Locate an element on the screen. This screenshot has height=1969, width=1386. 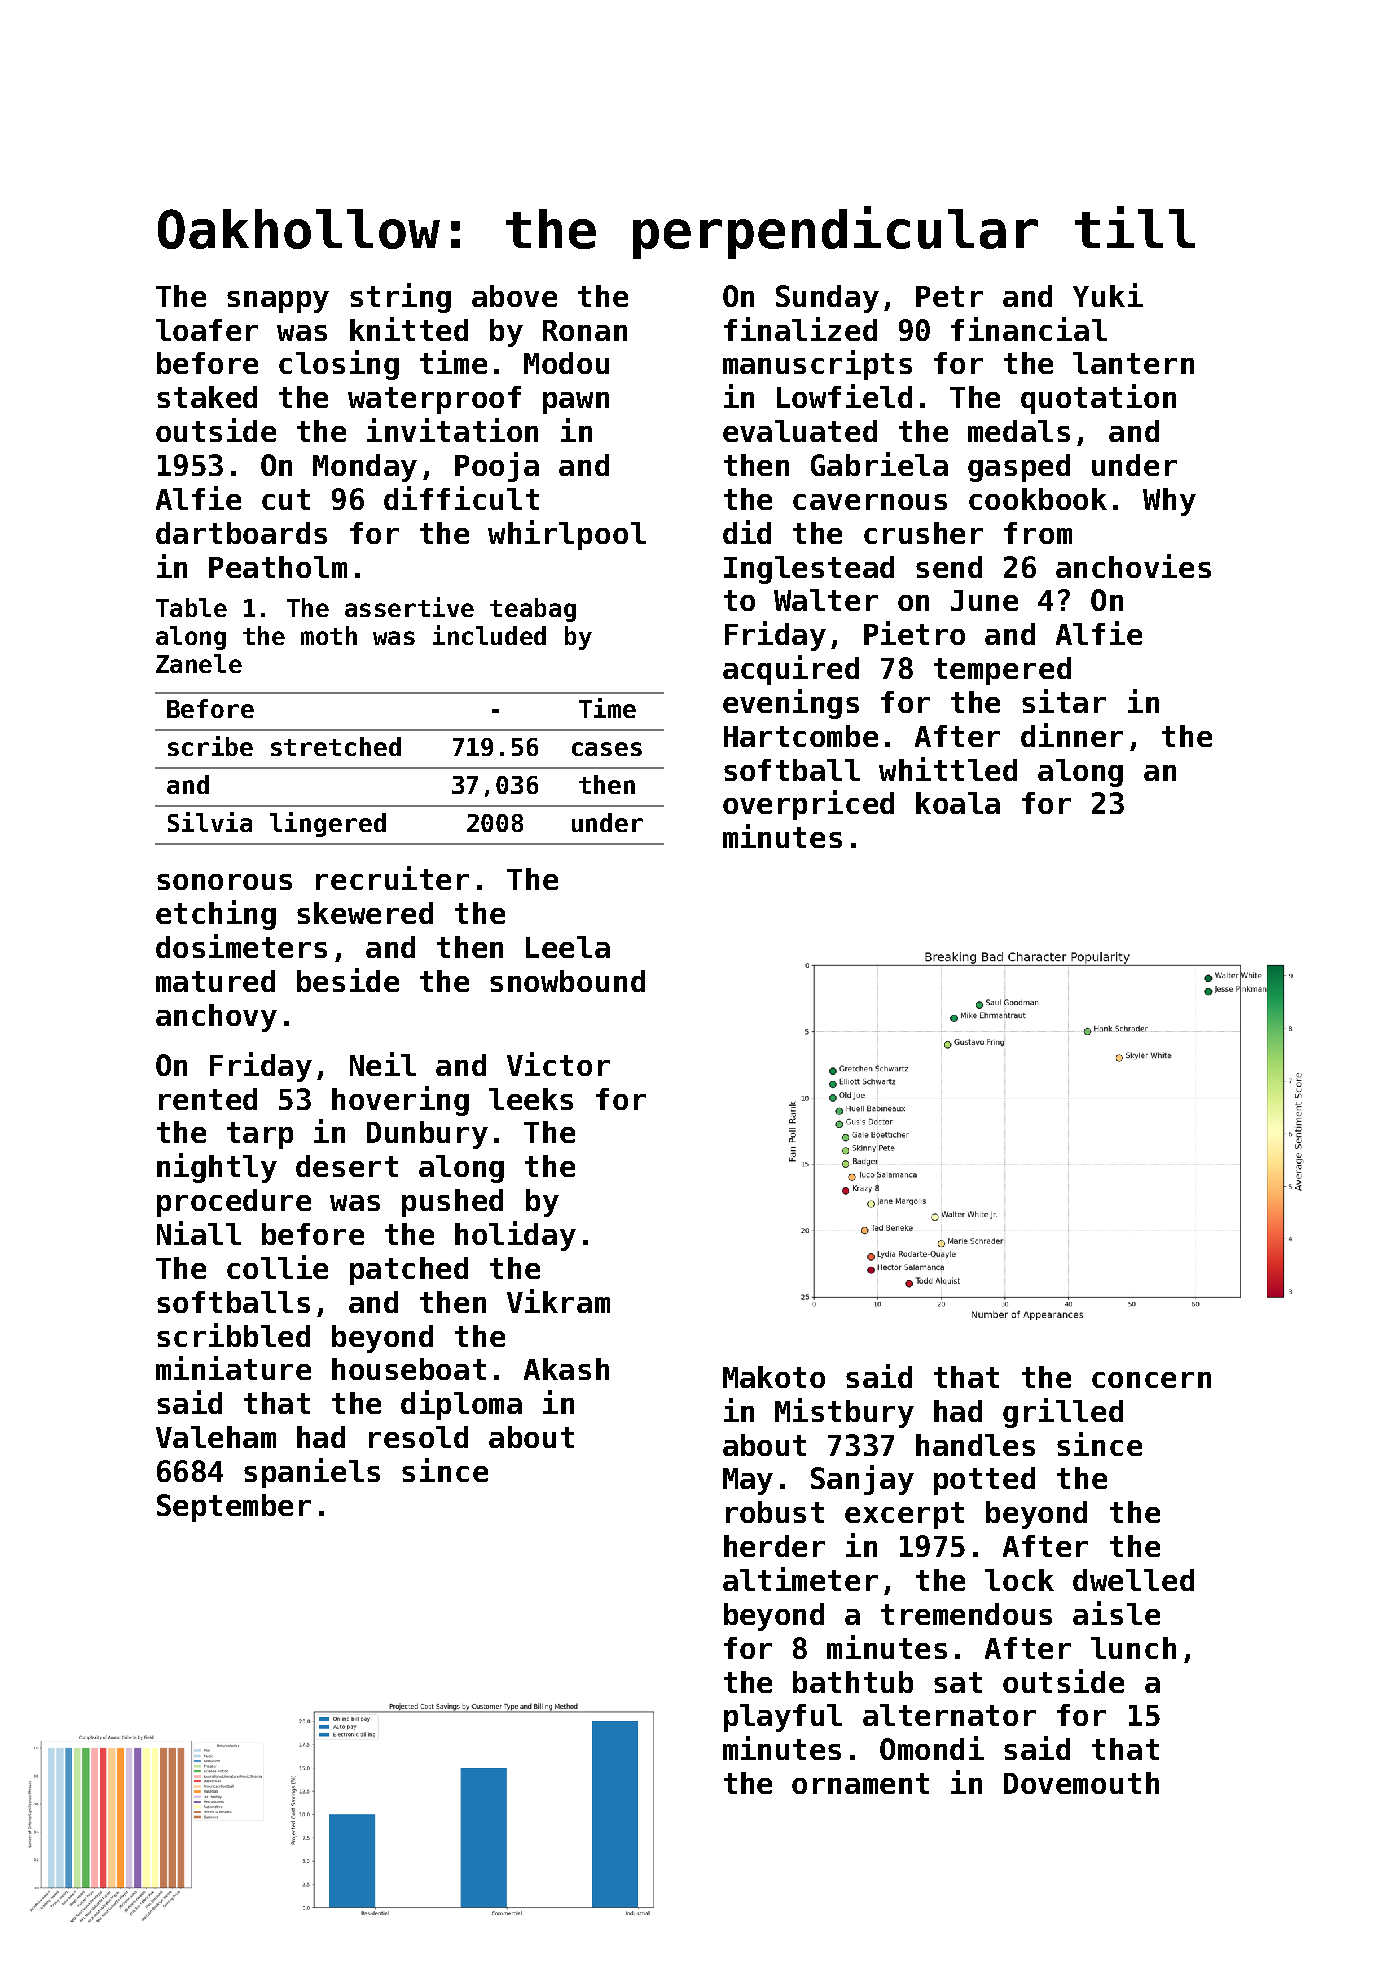
pawn is located at coordinates (576, 403).
